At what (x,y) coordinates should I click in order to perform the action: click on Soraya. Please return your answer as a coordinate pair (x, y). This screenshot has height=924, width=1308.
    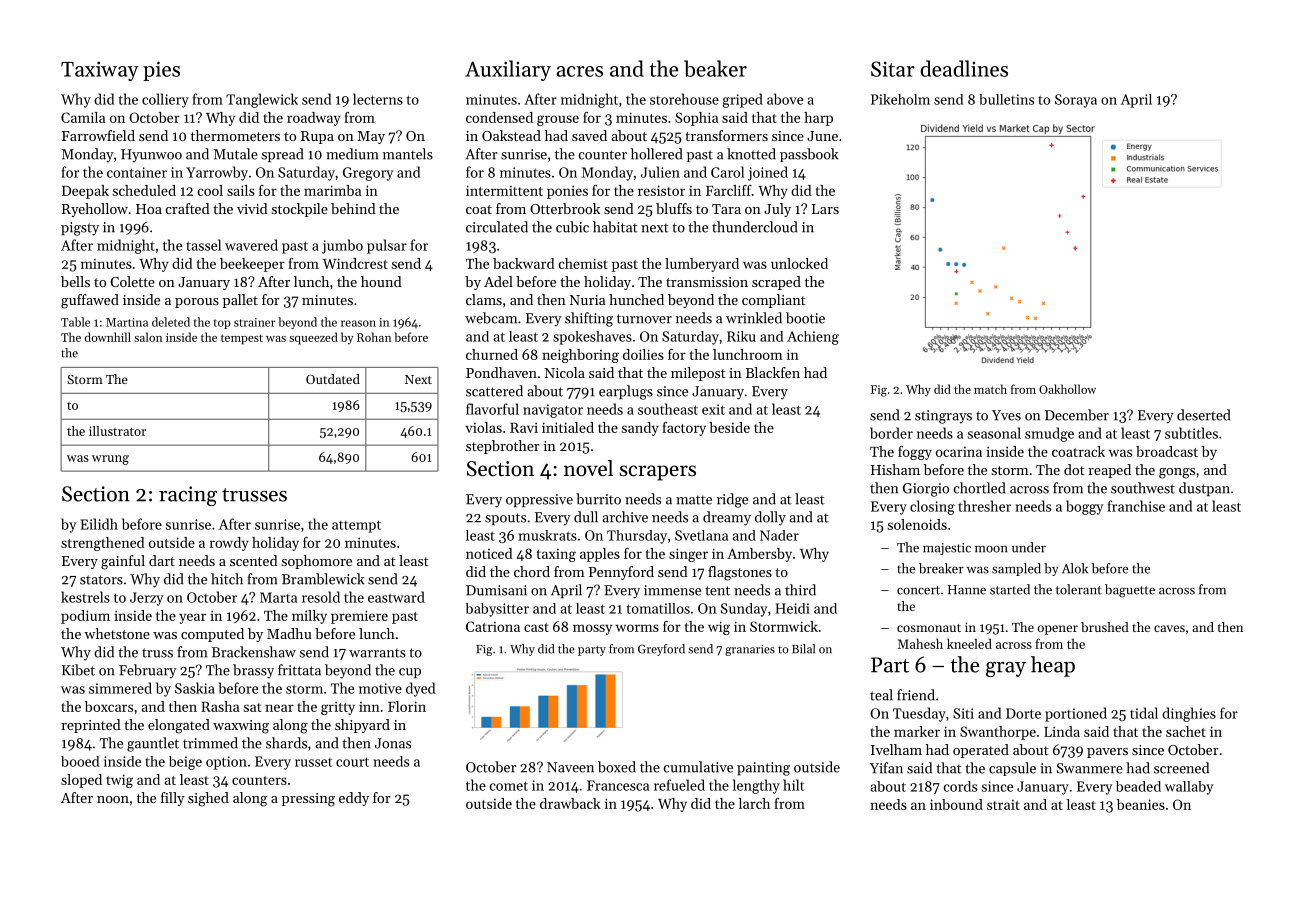
    Looking at the image, I should click on (1076, 101).
